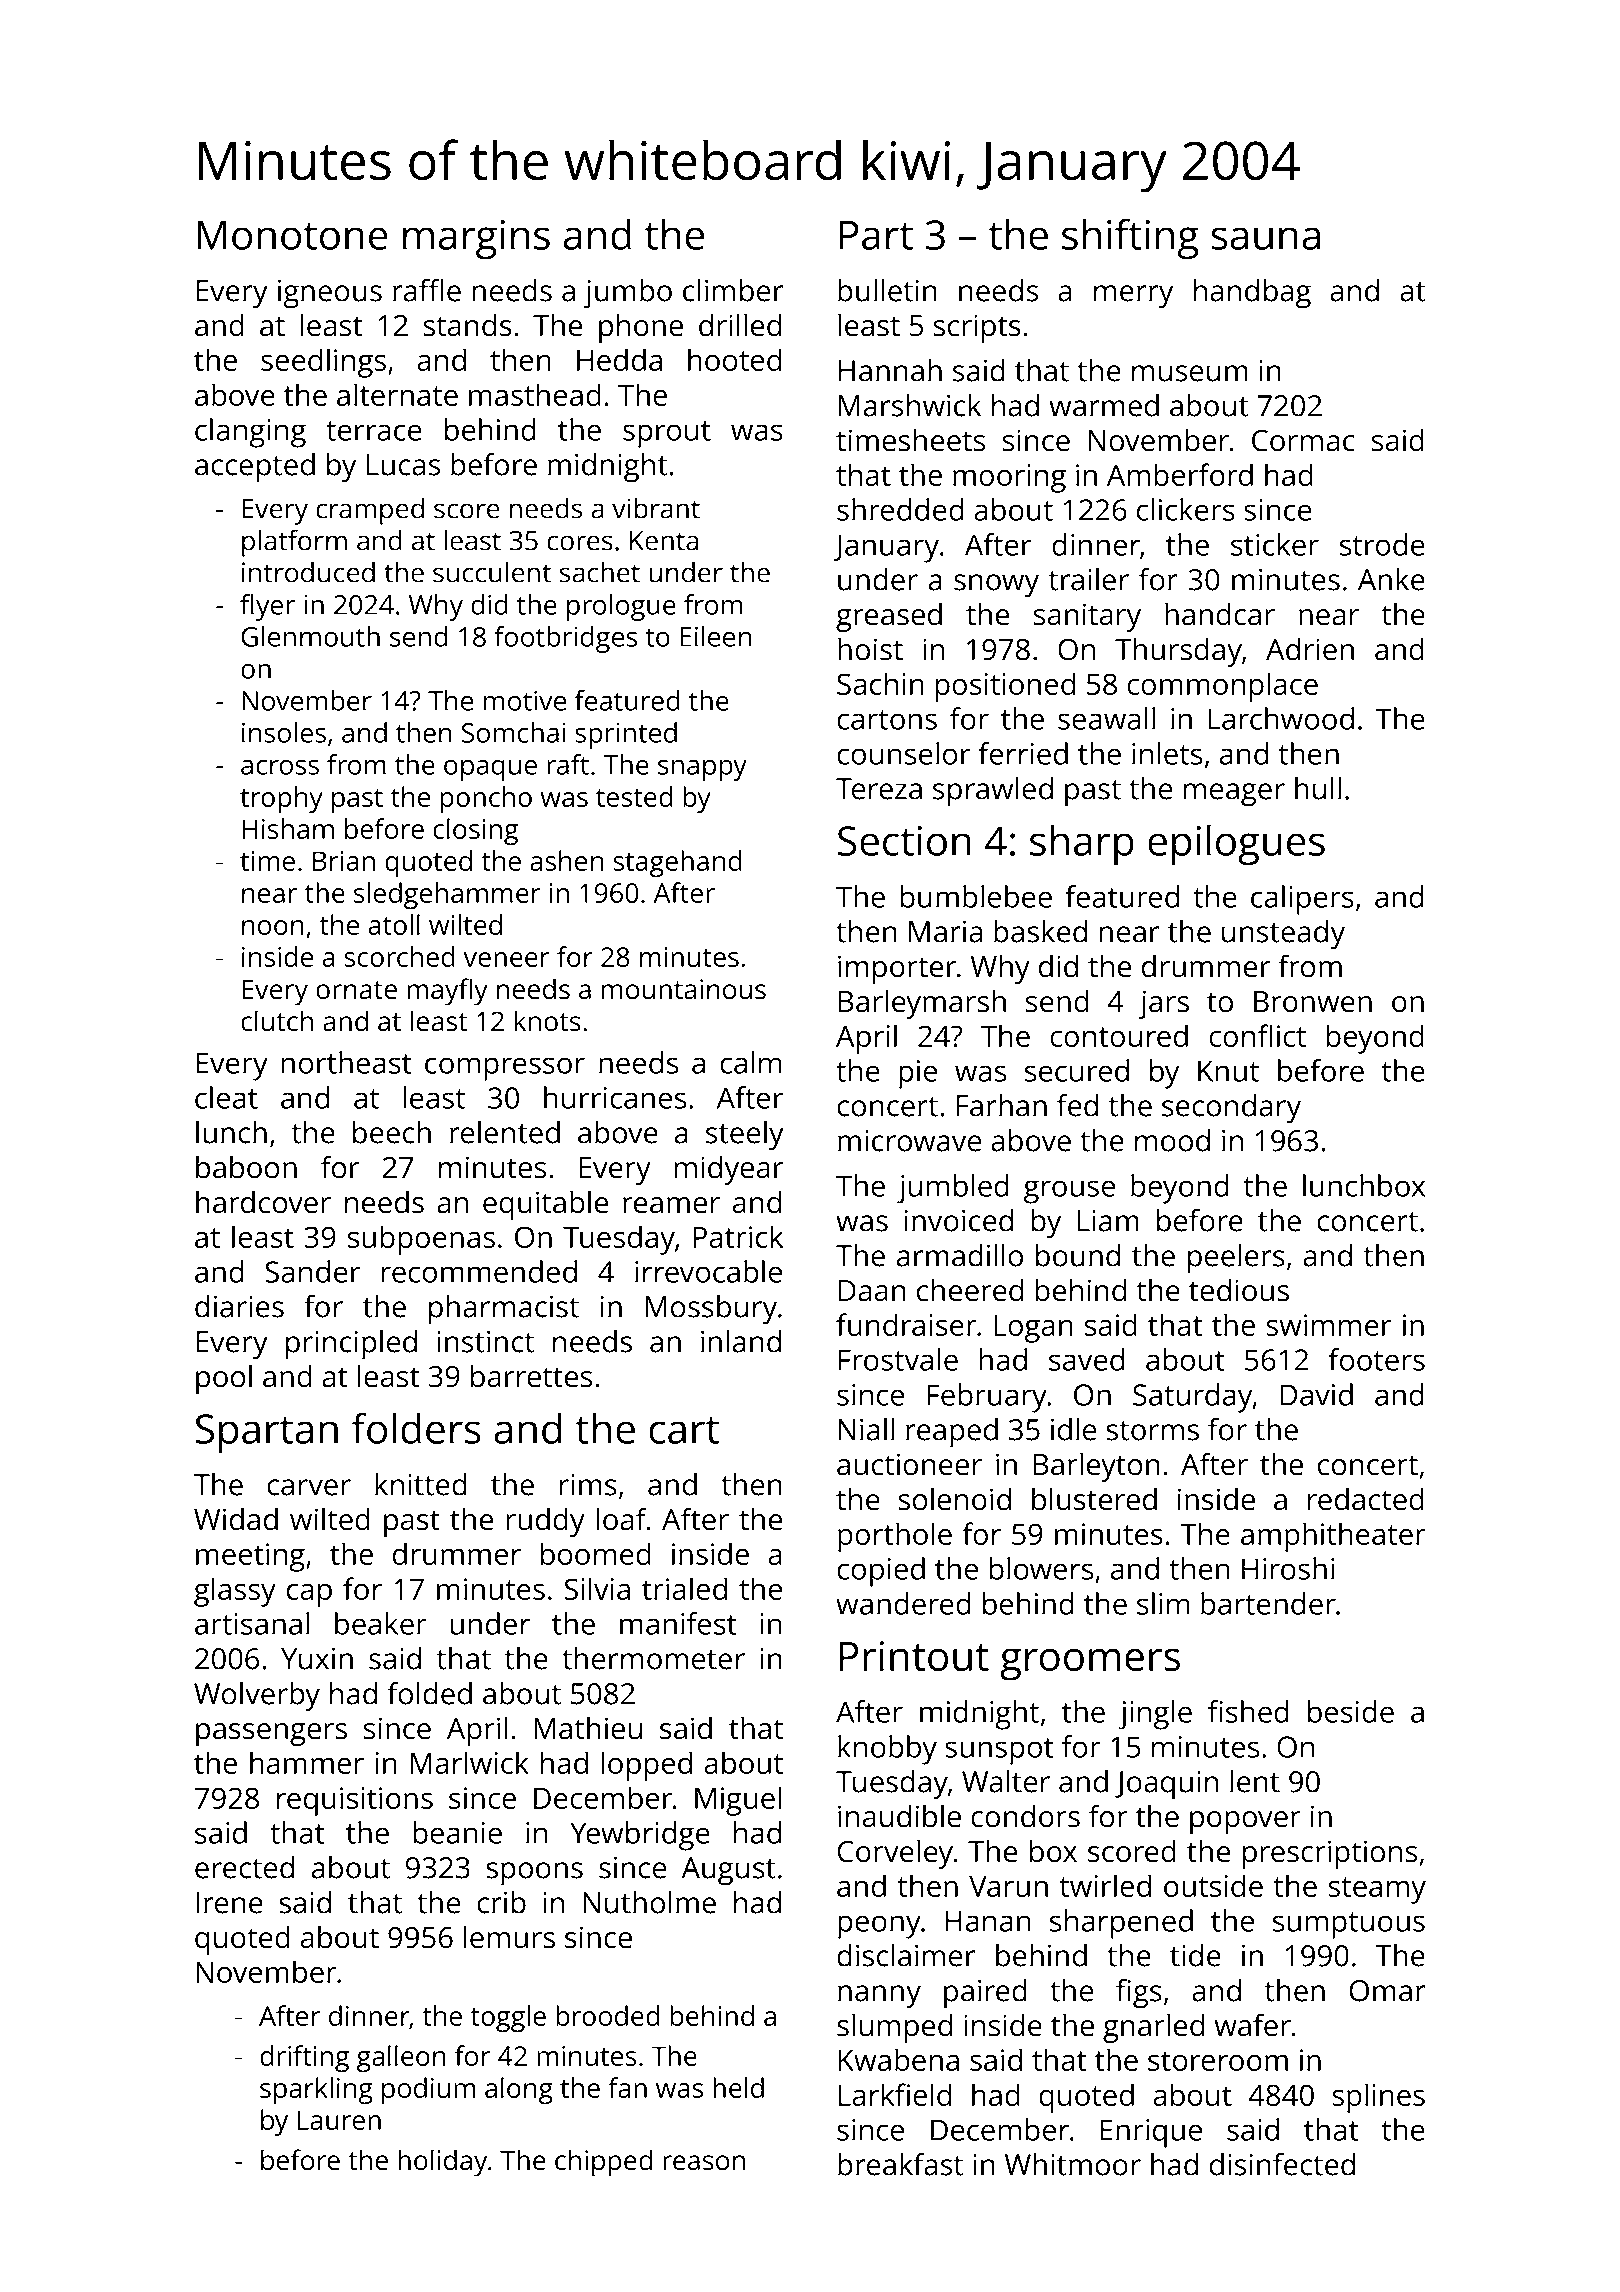 The height and width of the screenshot is (2292, 1620). I want to click on margins, so click(476, 239).
